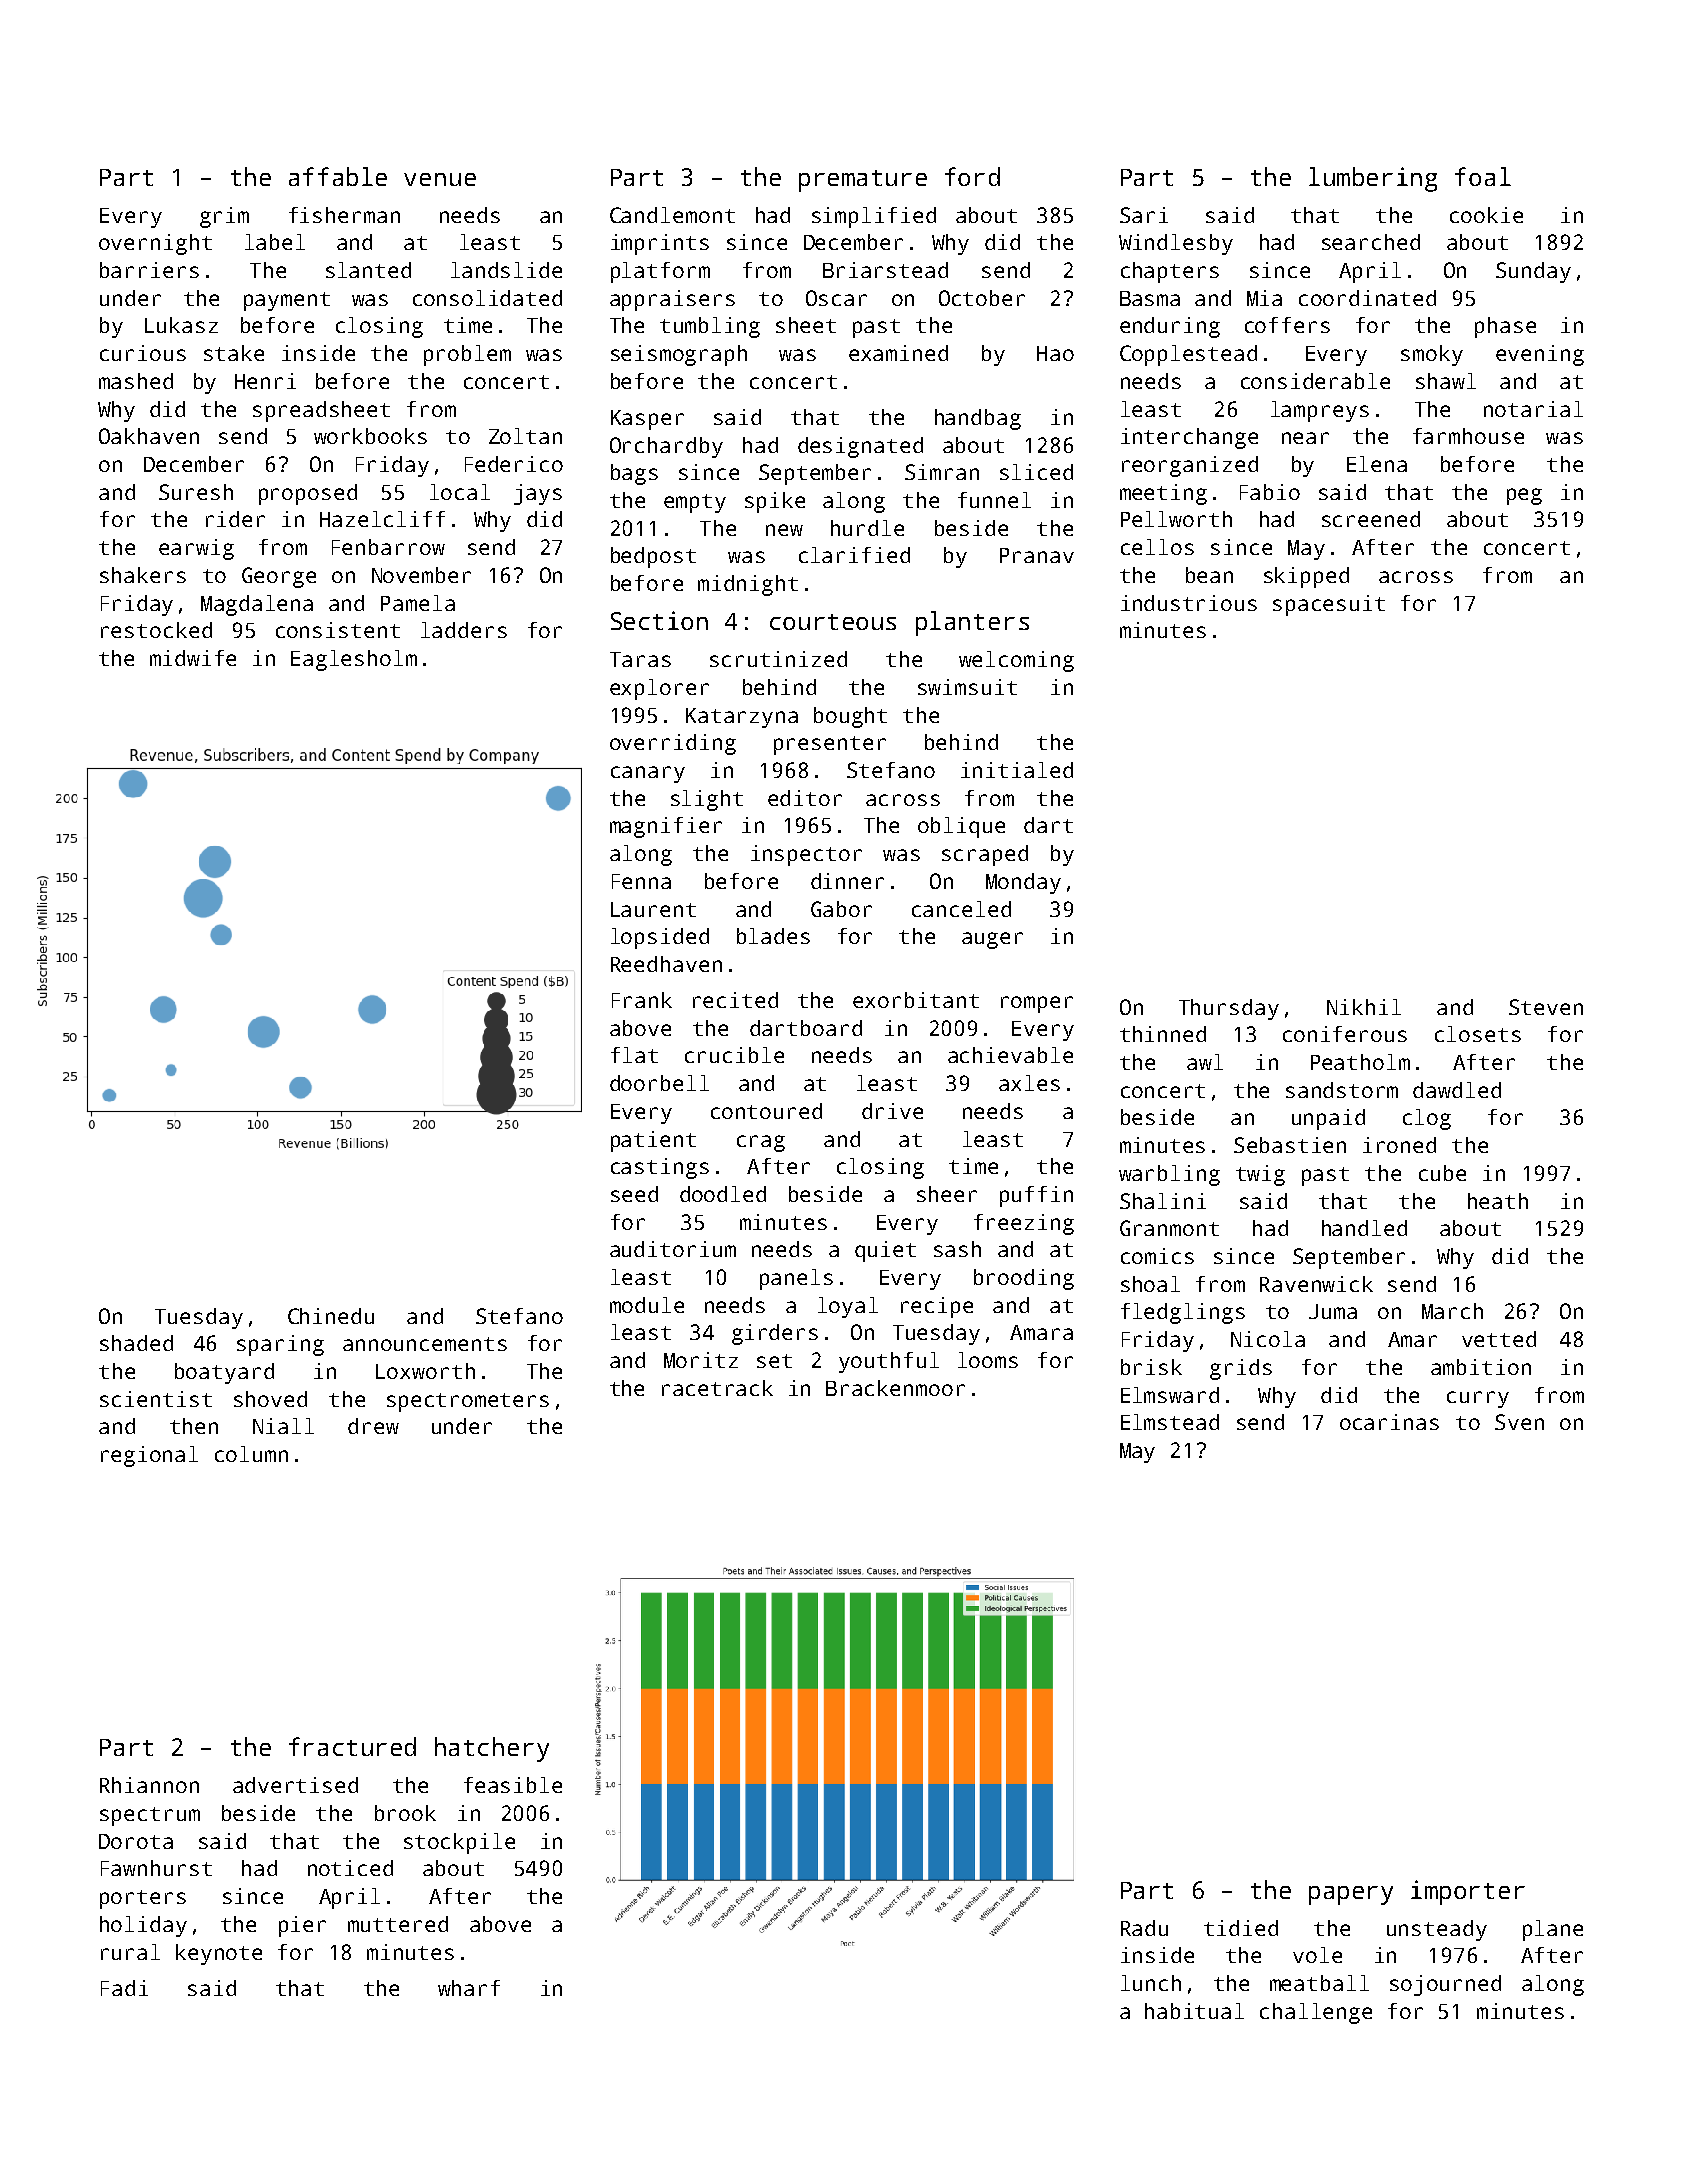  Describe the element at coordinates (992, 940) in the screenshot. I see `auger` at that location.
